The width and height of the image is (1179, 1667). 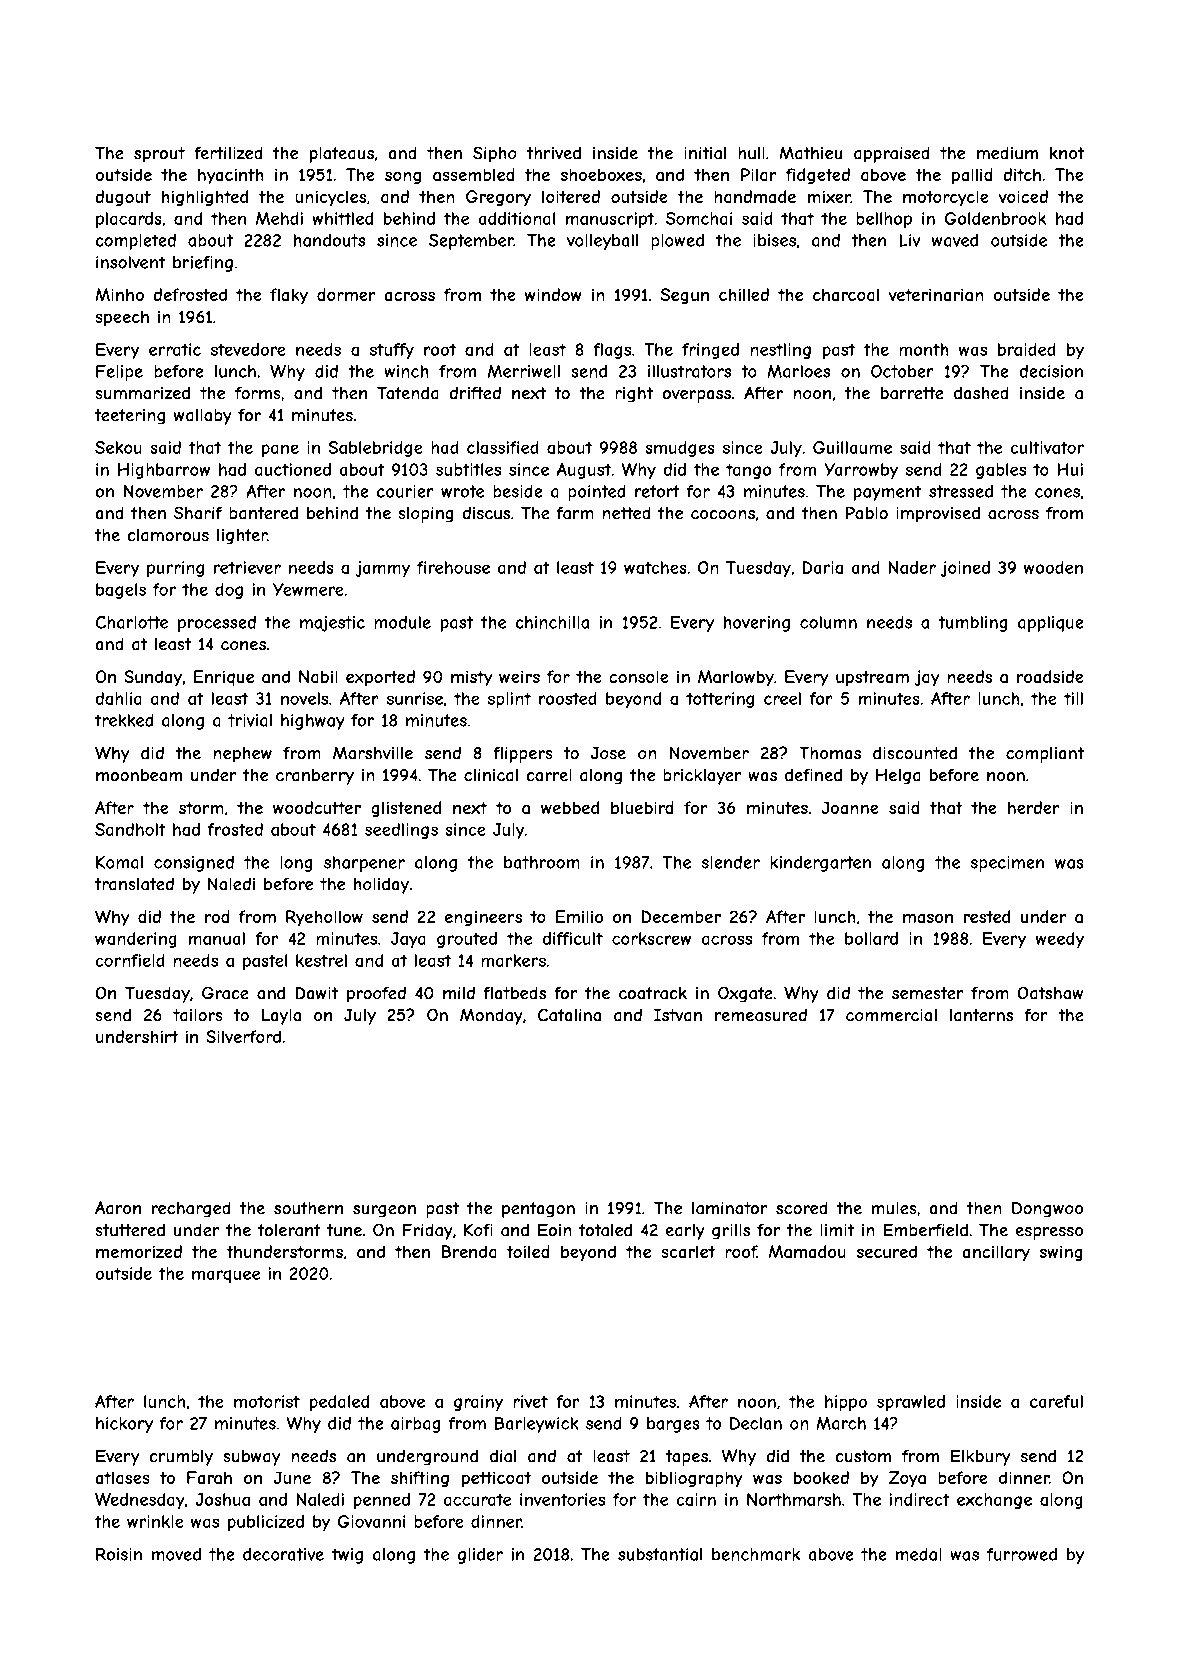 I want to click on decorative, so click(x=283, y=1554).
